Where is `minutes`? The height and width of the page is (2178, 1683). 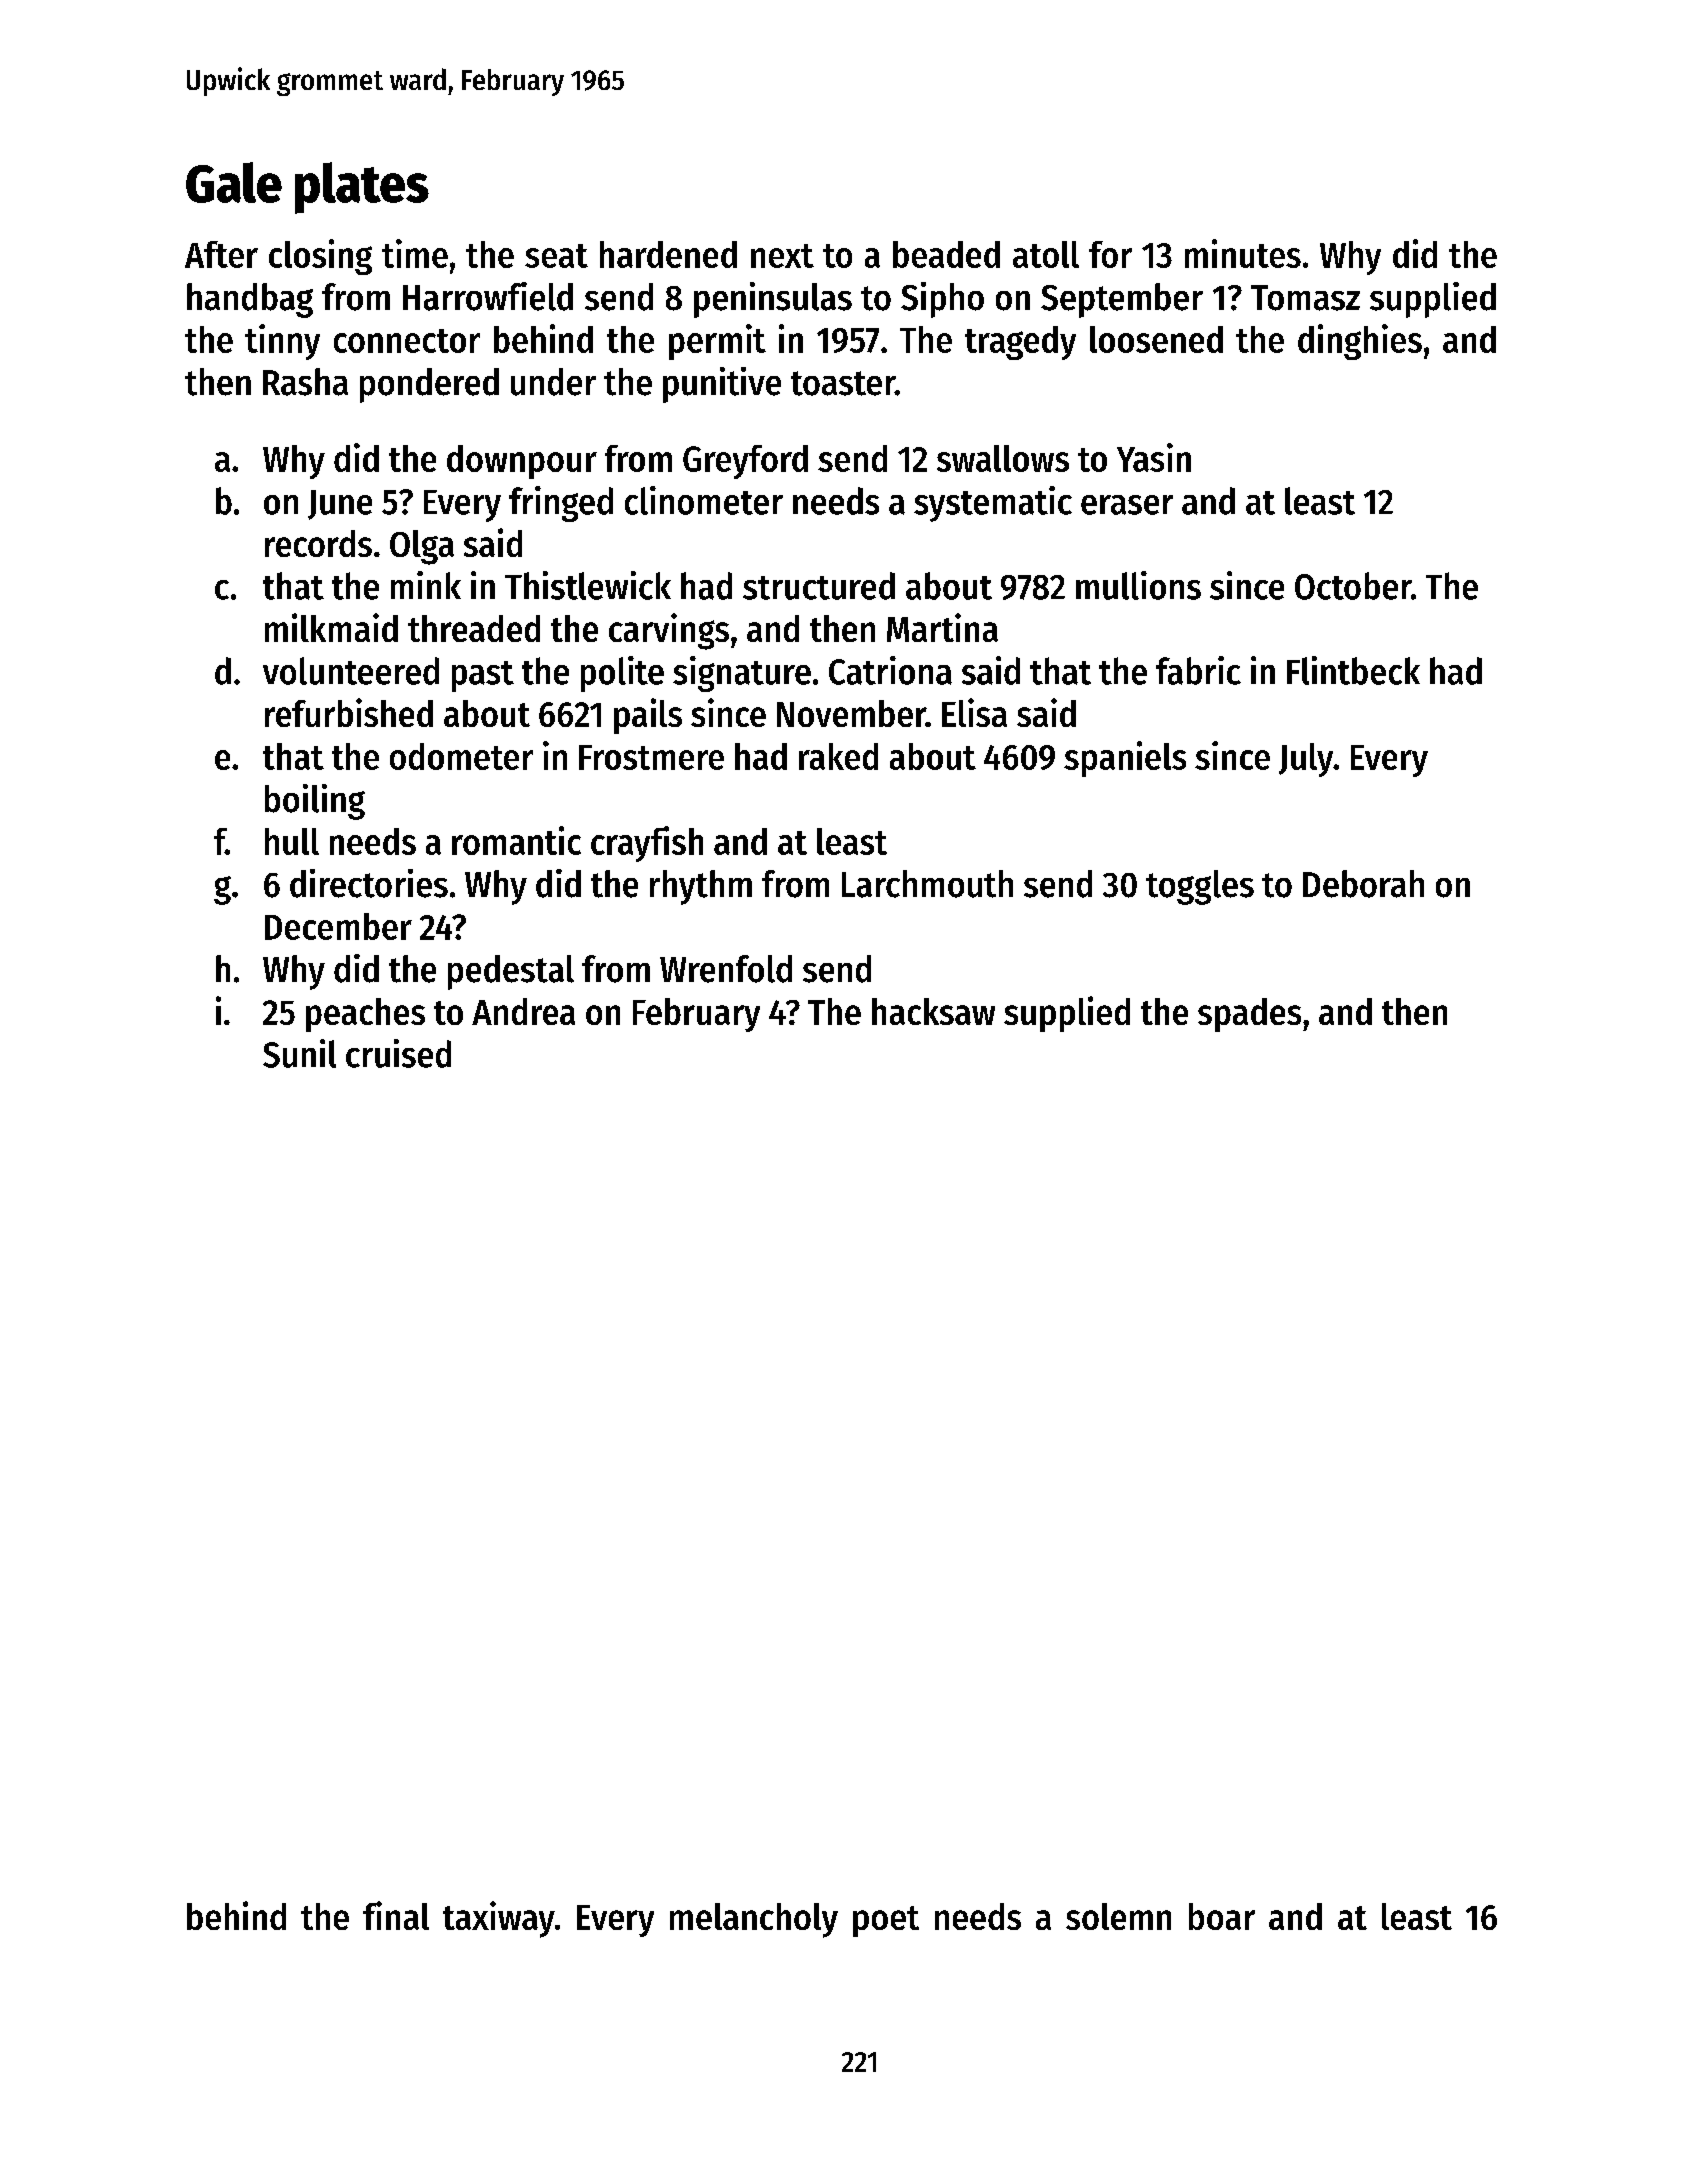 minutes is located at coordinates (1243, 253).
